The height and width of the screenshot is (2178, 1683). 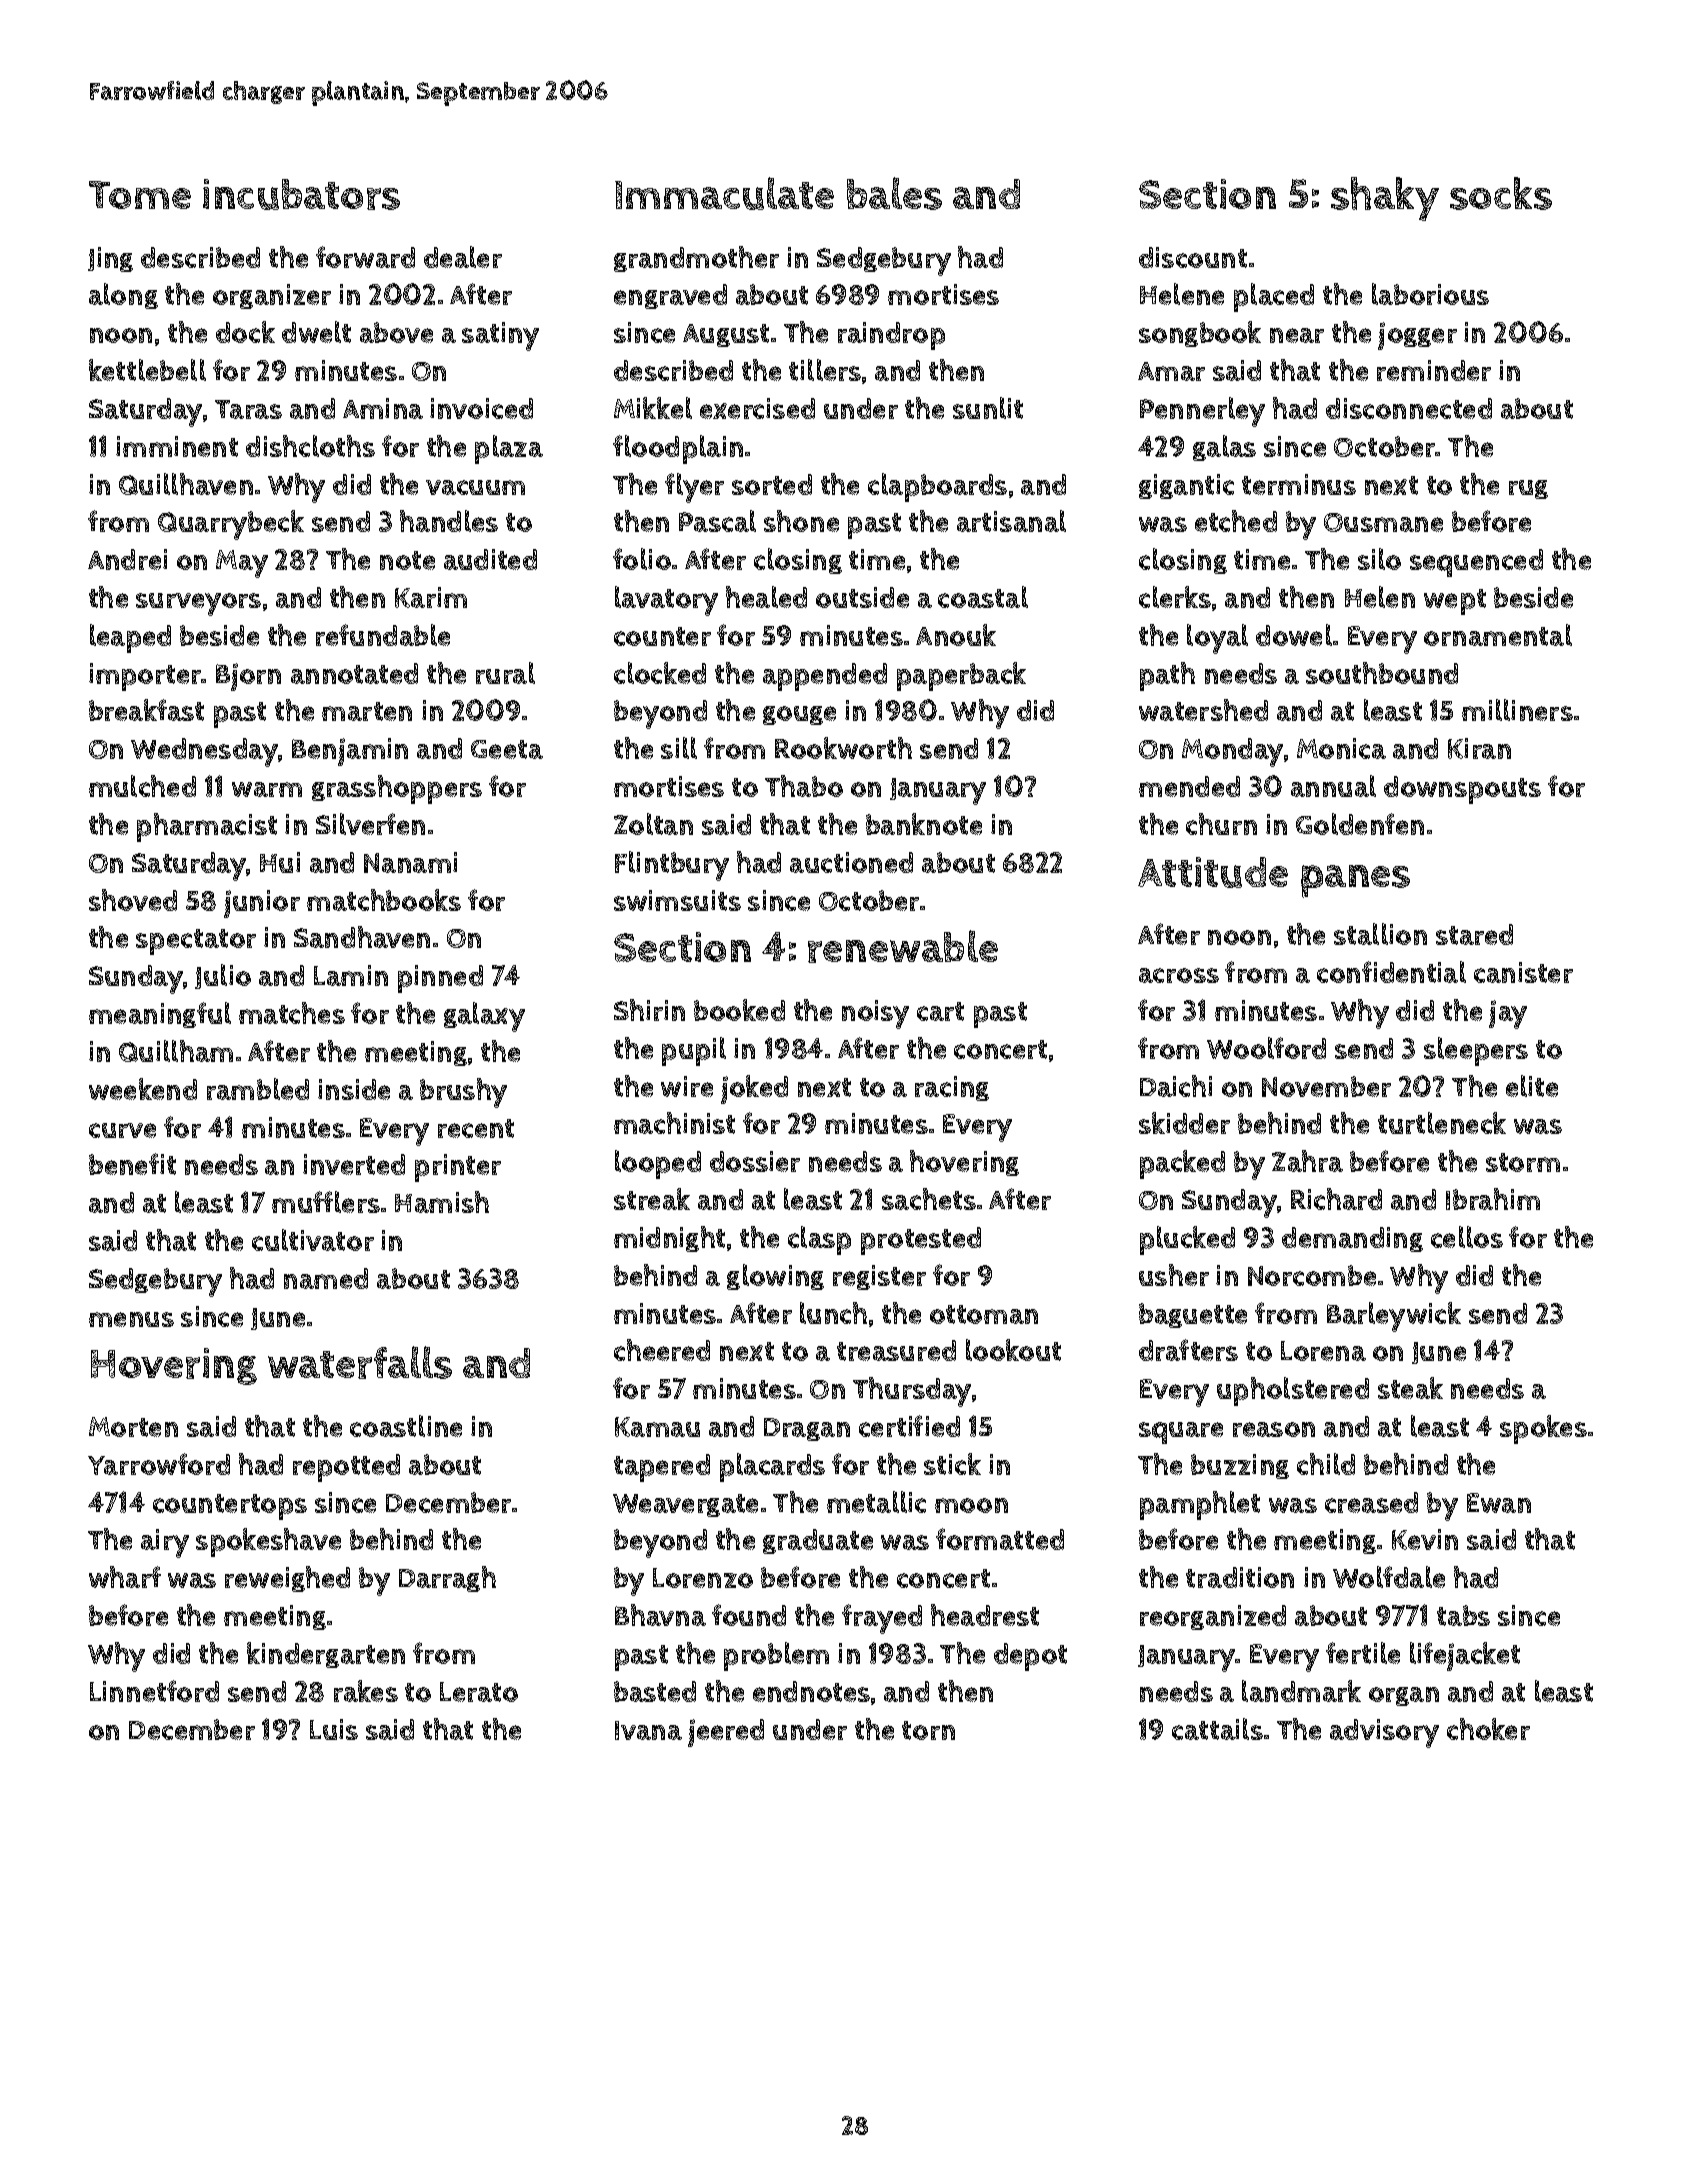 I want to click on appended, so click(x=825, y=677).
